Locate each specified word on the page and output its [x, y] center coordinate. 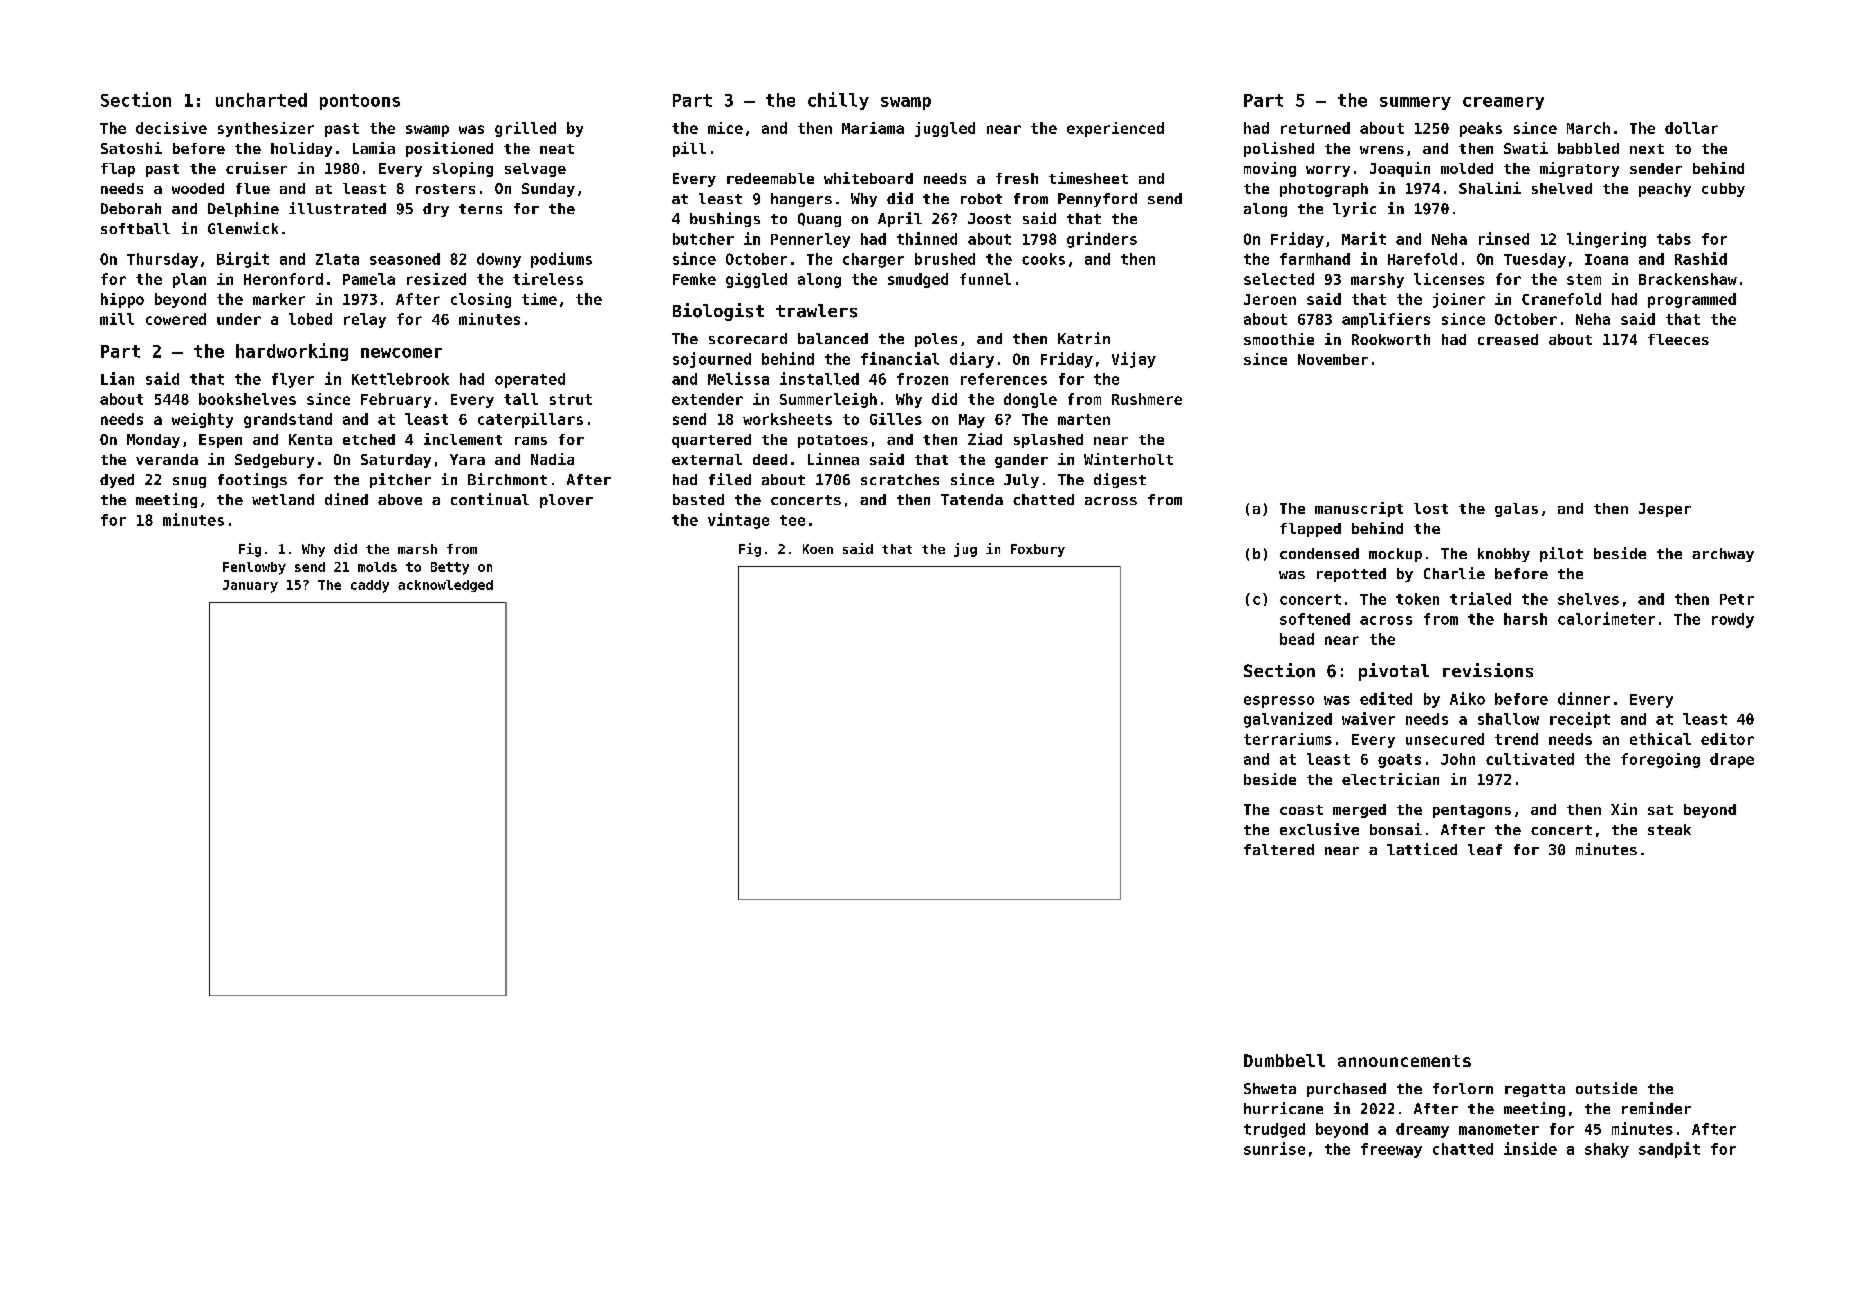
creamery [1503, 103]
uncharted [261, 100]
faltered [1279, 849]
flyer [293, 380]
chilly [838, 101]
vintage [738, 521]
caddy [370, 586]
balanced [833, 338]
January [250, 586]
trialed [1480, 598]
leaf [1485, 849]
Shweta [1270, 1088]
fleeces [1678, 339]
